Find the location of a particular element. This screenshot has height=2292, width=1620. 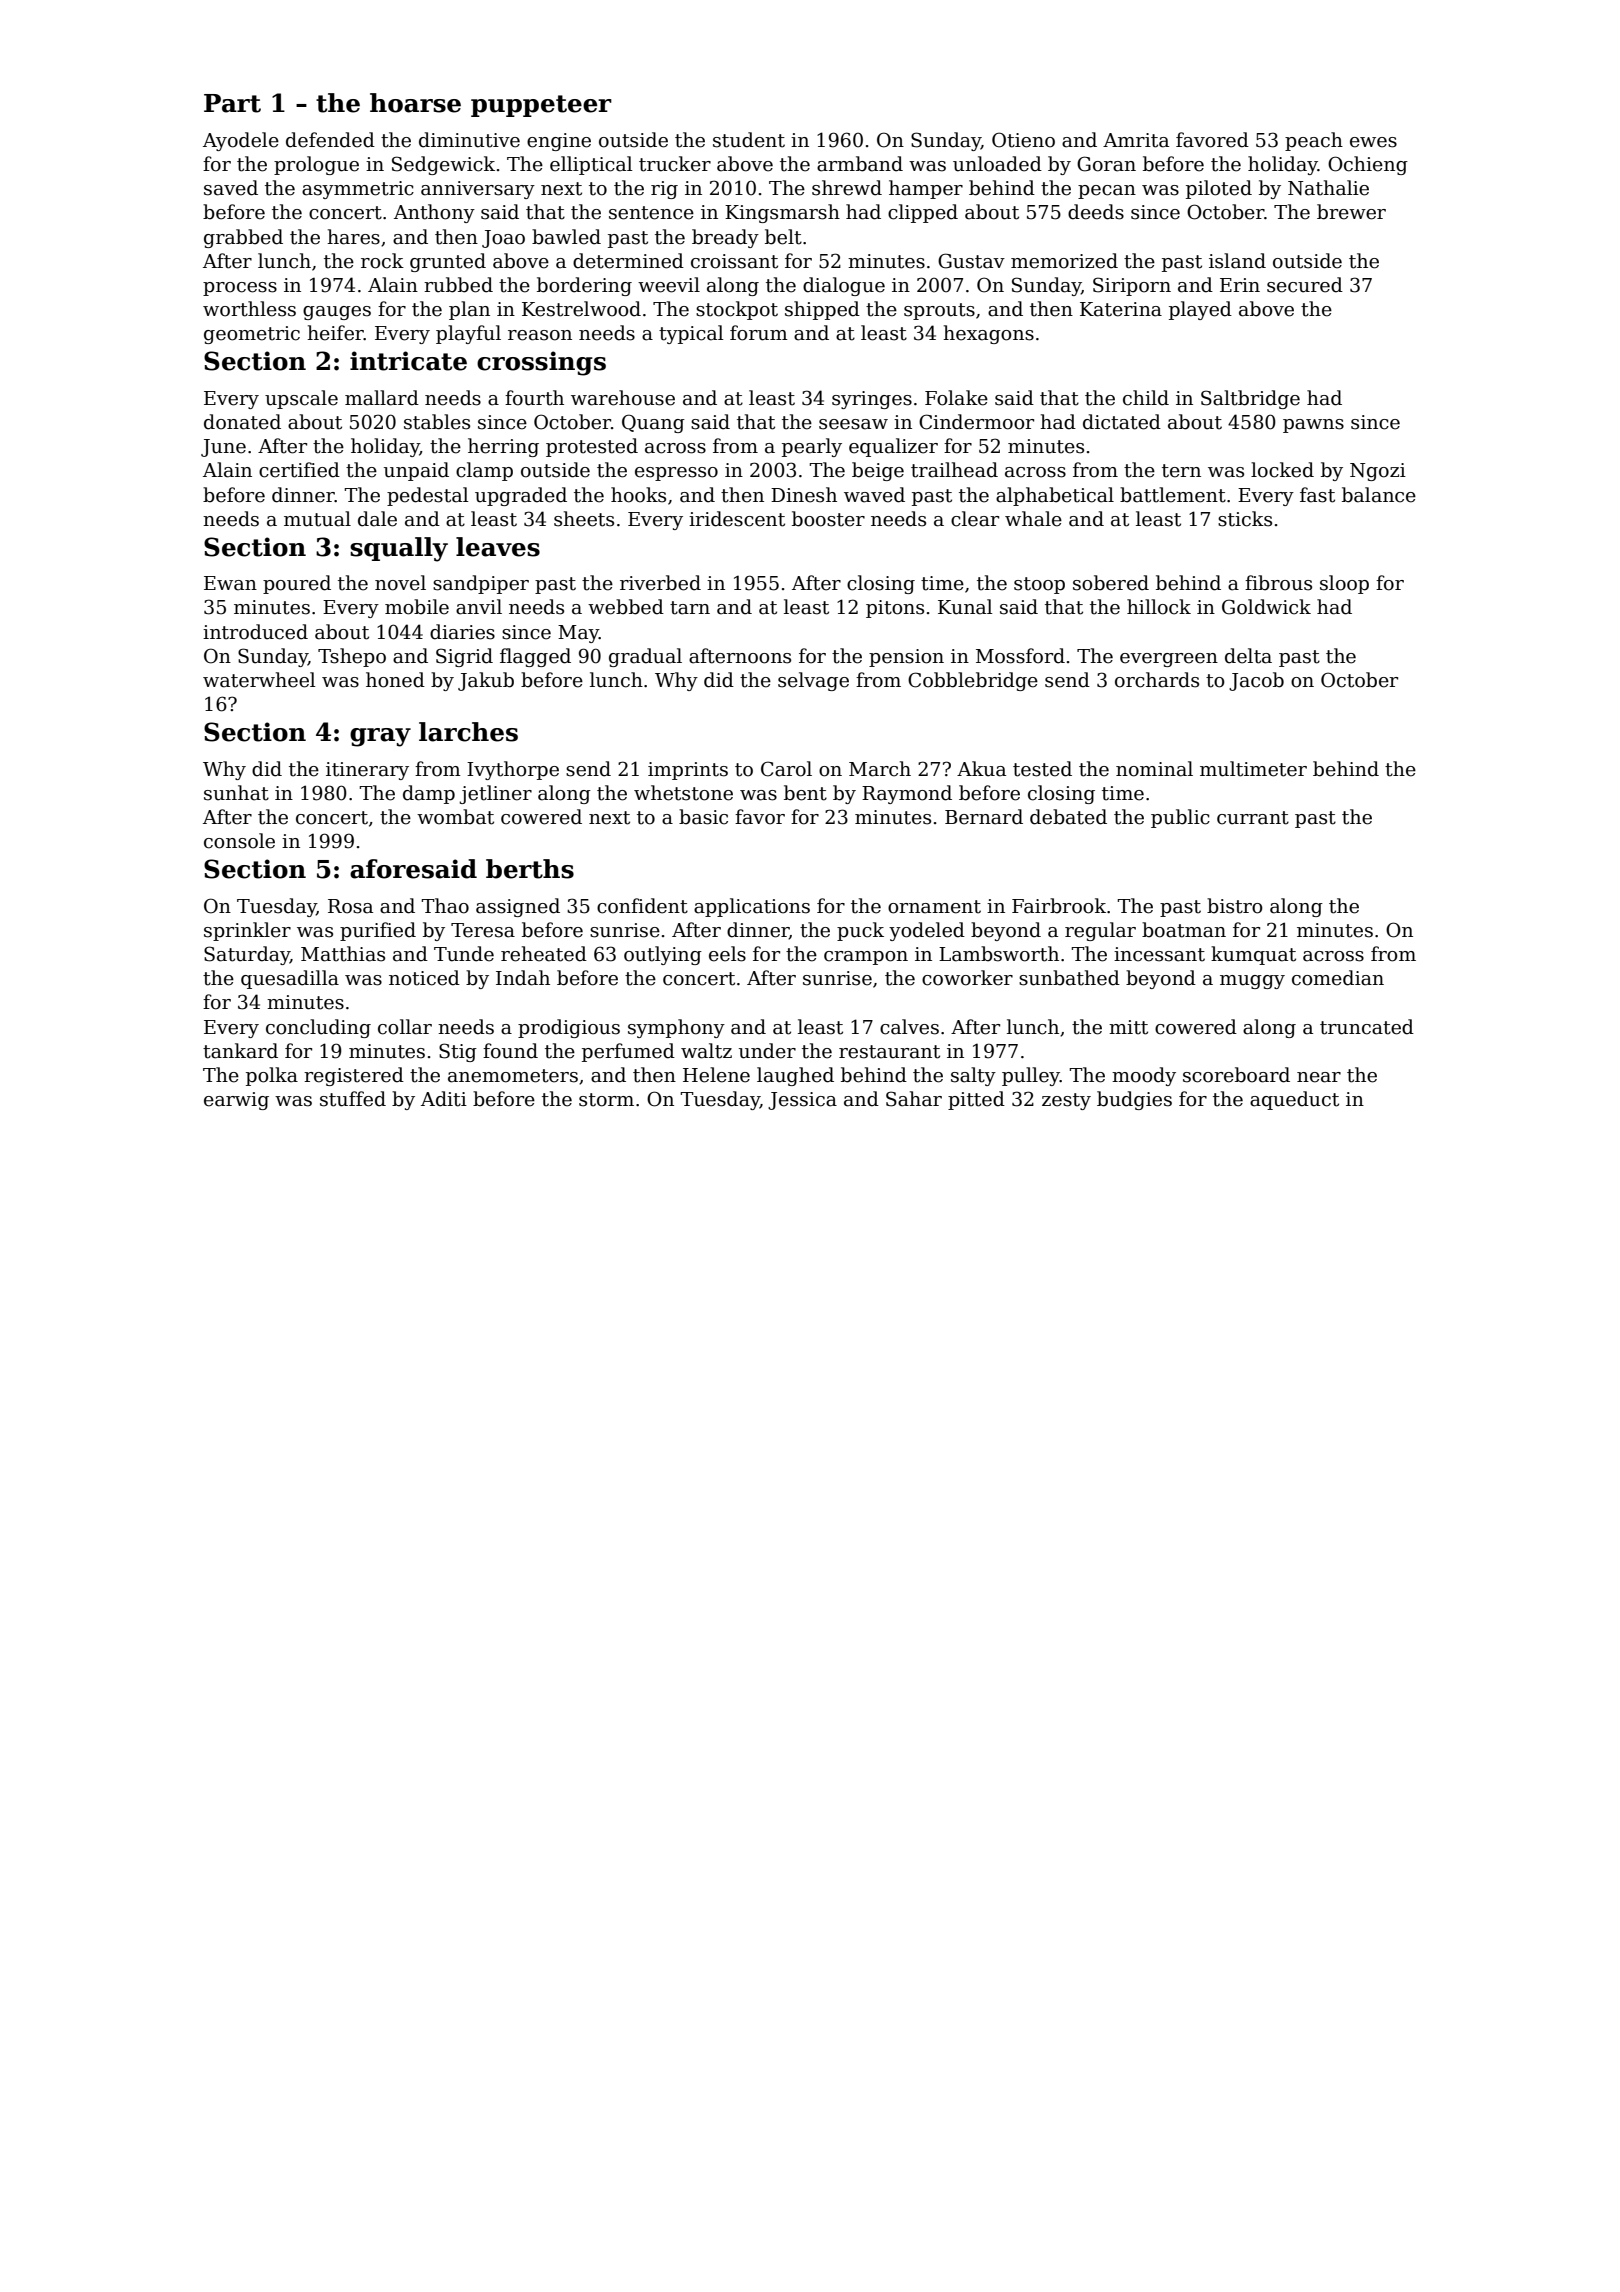

earwig is located at coordinates (236, 1101).
